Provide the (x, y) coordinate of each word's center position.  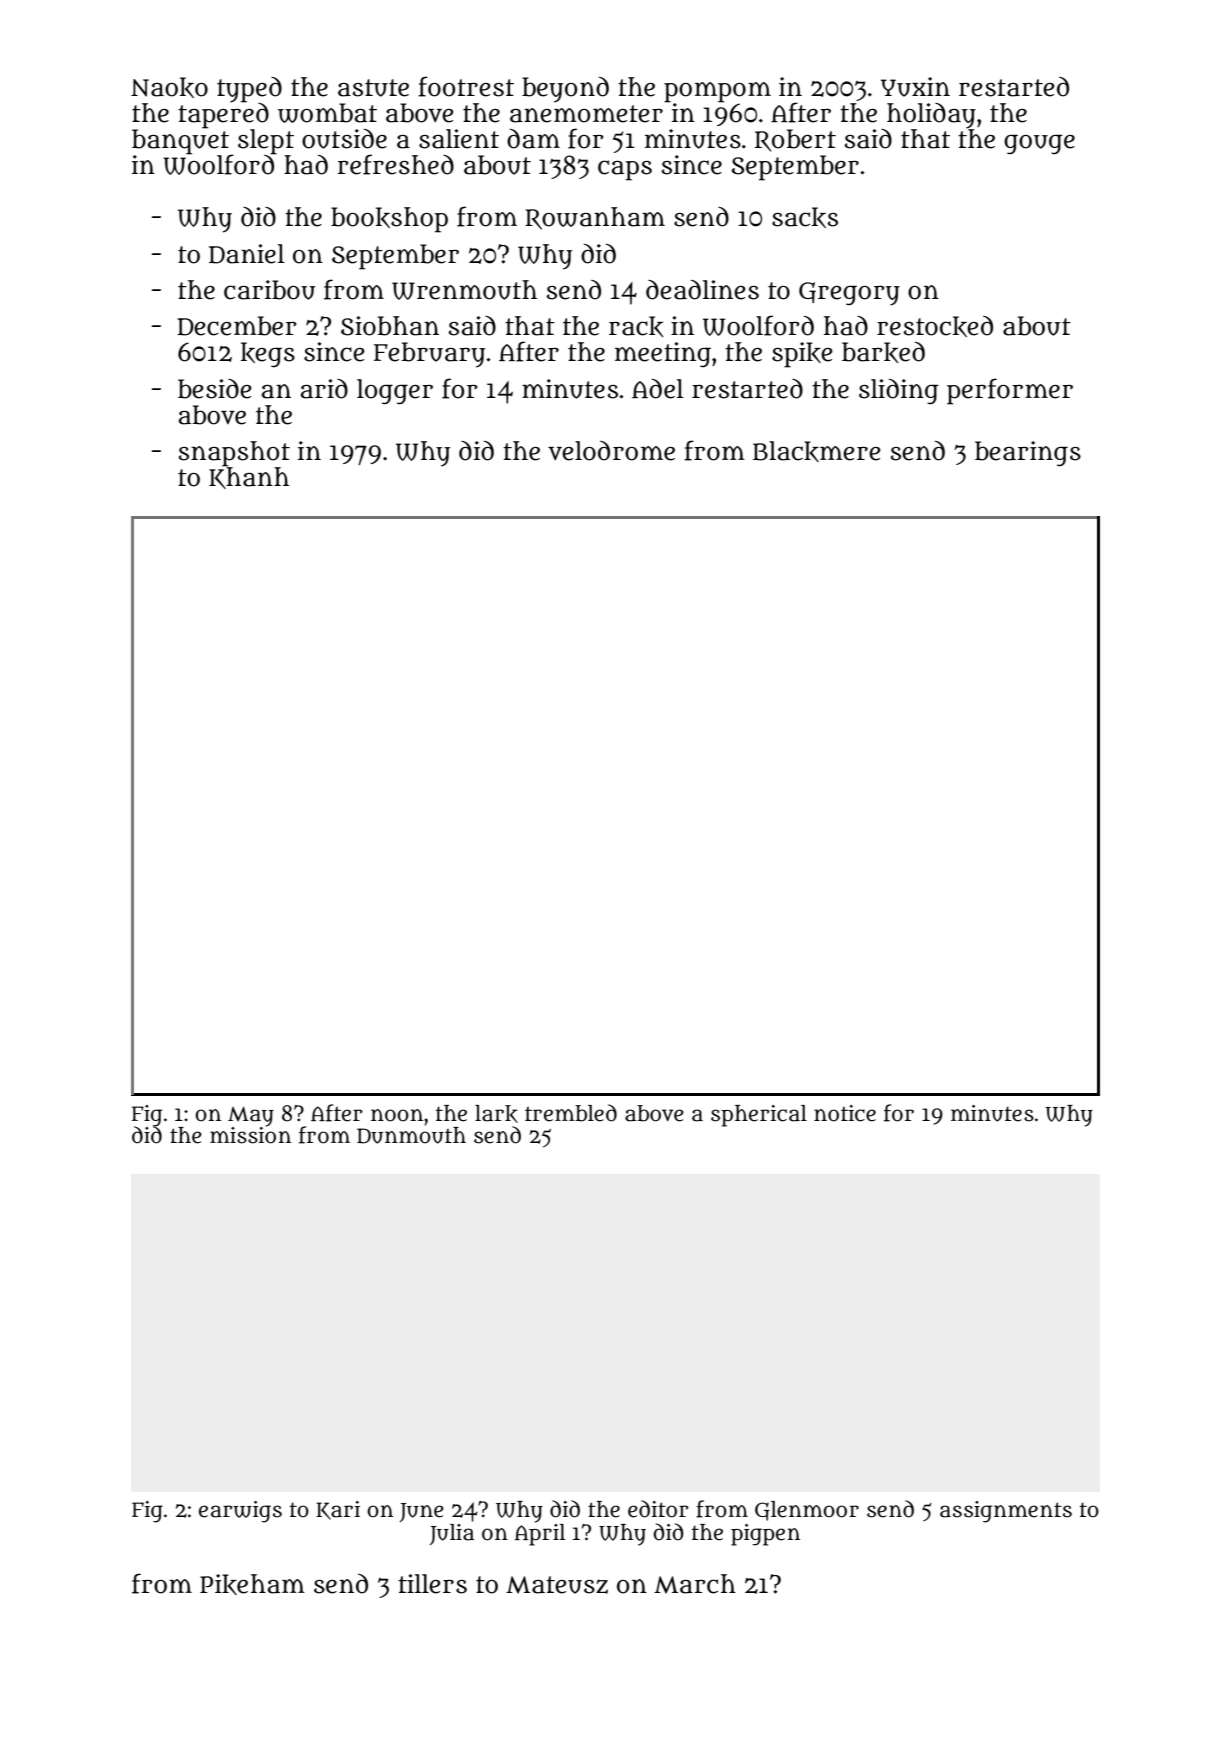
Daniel (247, 254)
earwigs (240, 1512)
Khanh (249, 478)
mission (250, 1135)
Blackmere (816, 451)
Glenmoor (807, 1511)
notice (845, 1113)
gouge (1039, 144)
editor (658, 1509)
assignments (1006, 1512)
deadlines (702, 290)
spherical (759, 1116)
